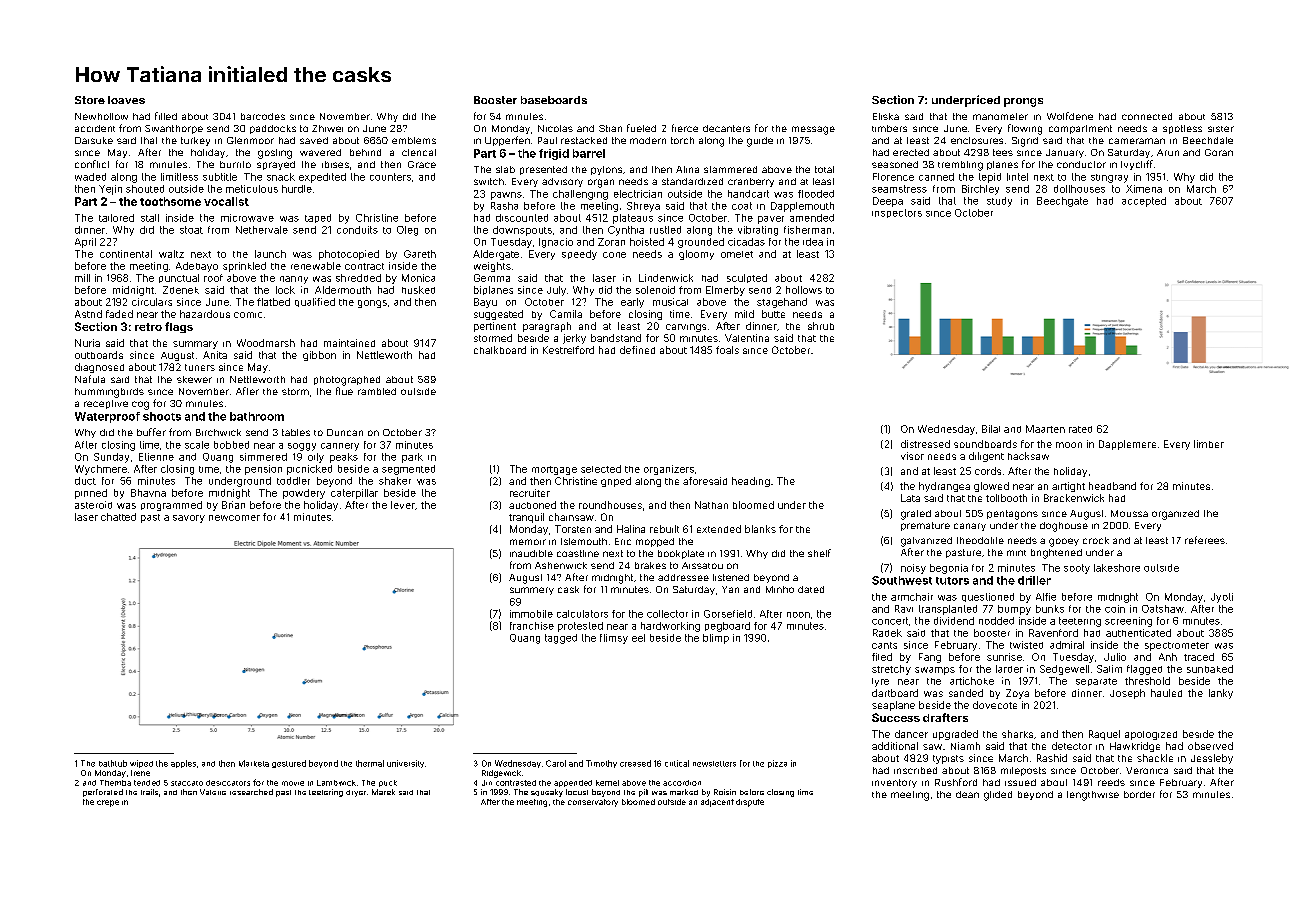 The image size is (1308, 924). I want to click on border, so click(1139, 794).
